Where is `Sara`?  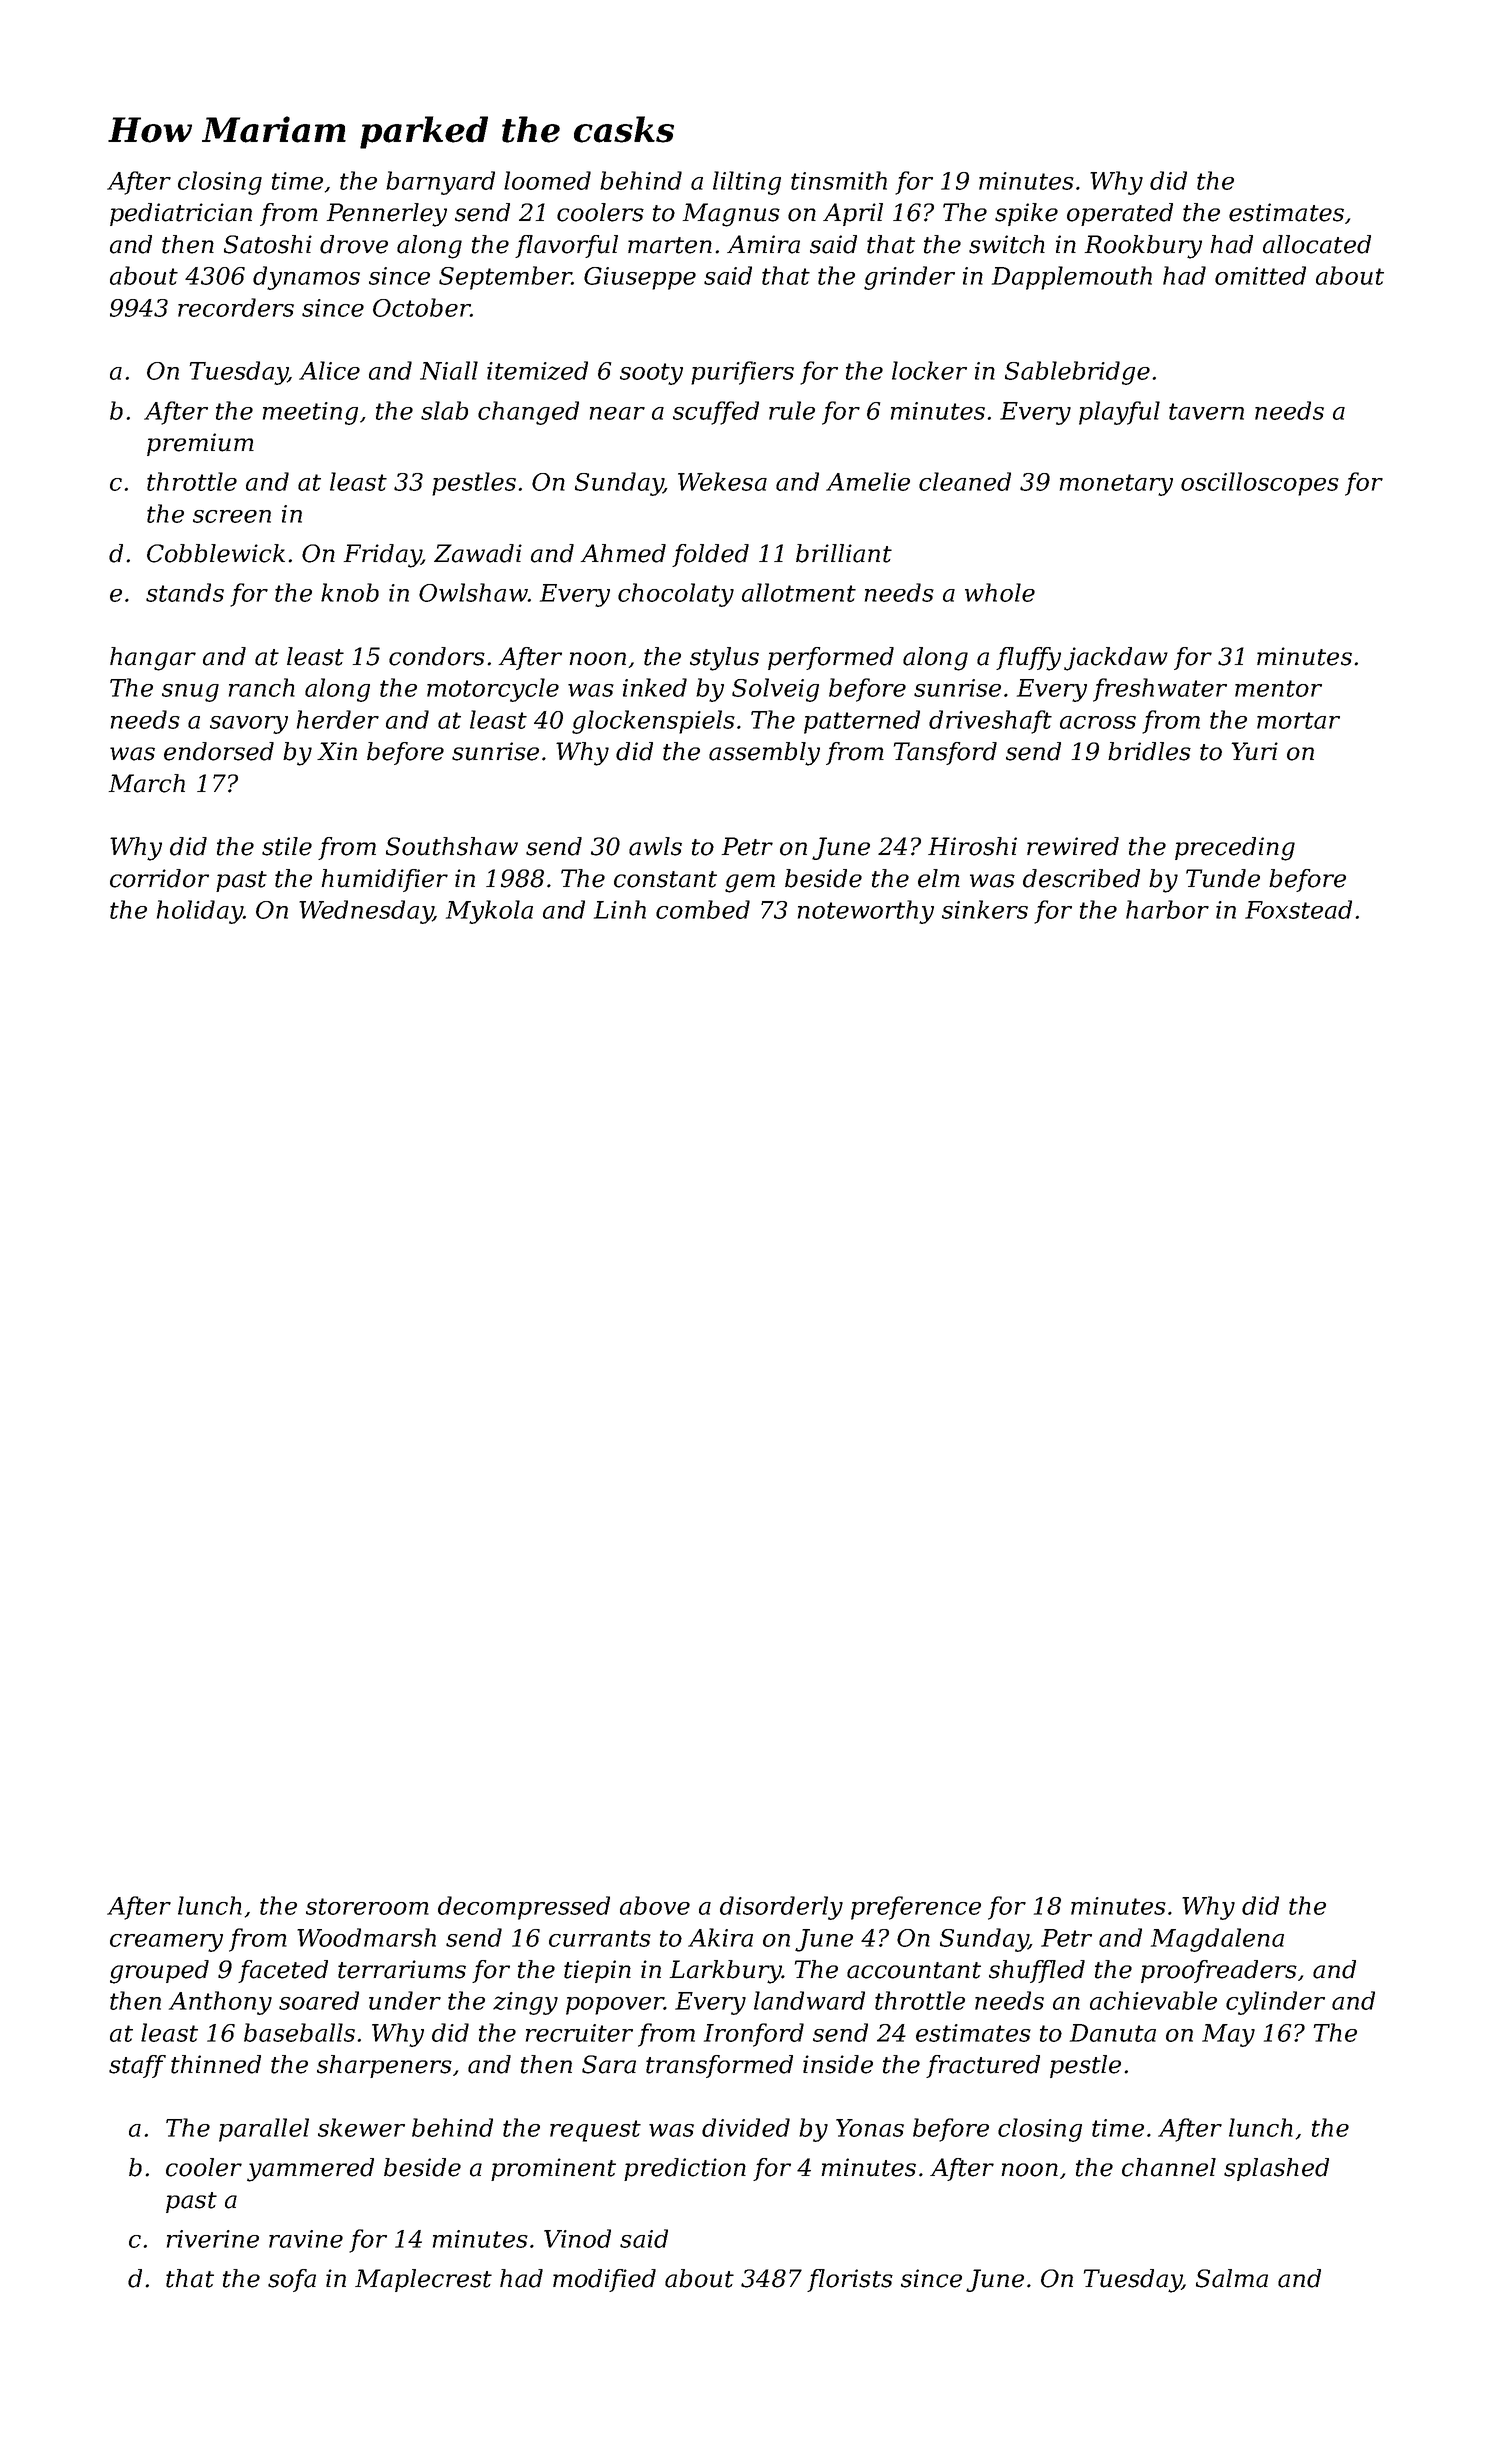 Sara is located at coordinates (609, 2064).
